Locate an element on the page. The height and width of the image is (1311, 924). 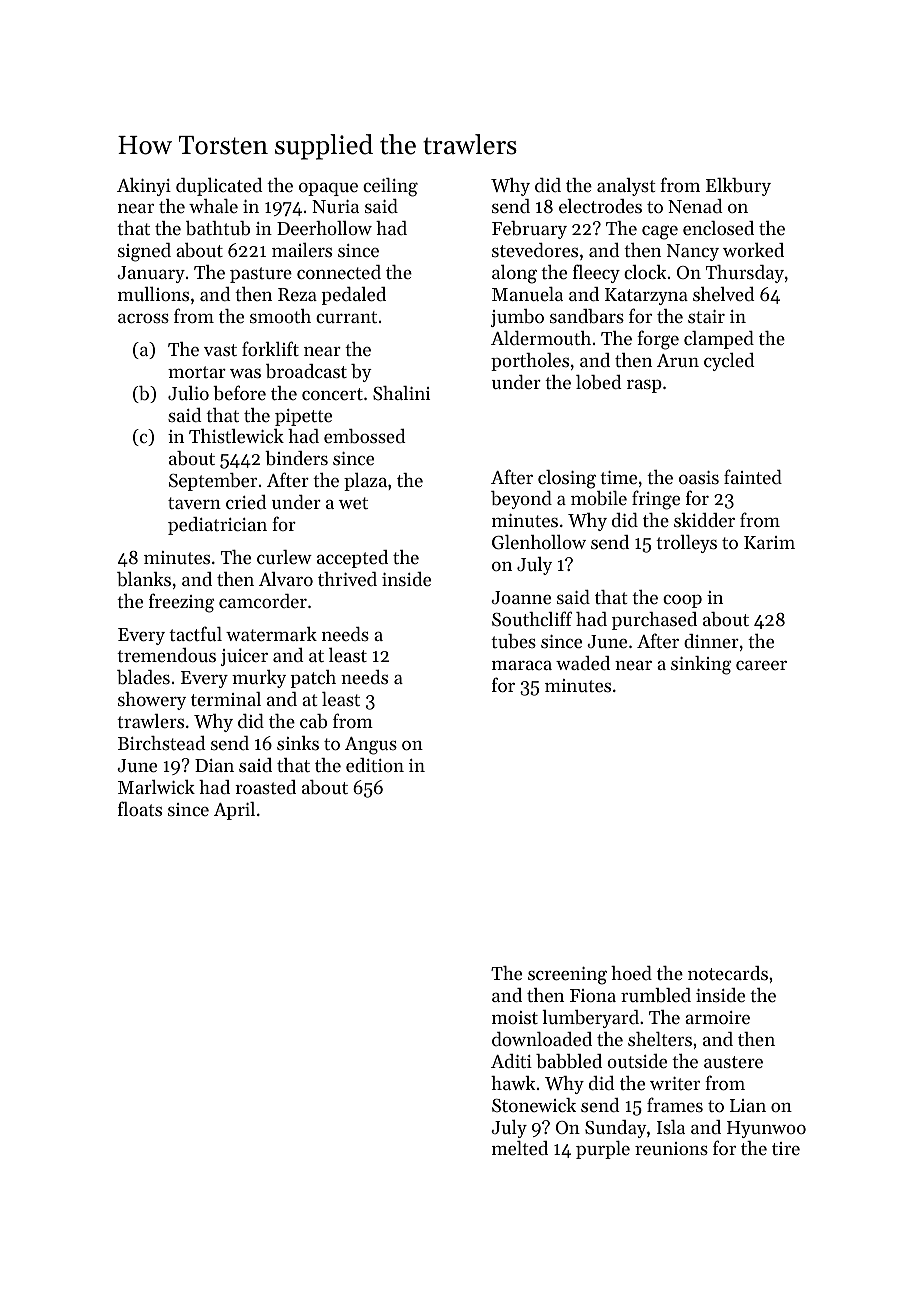
February is located at coordinates (529, 230).
